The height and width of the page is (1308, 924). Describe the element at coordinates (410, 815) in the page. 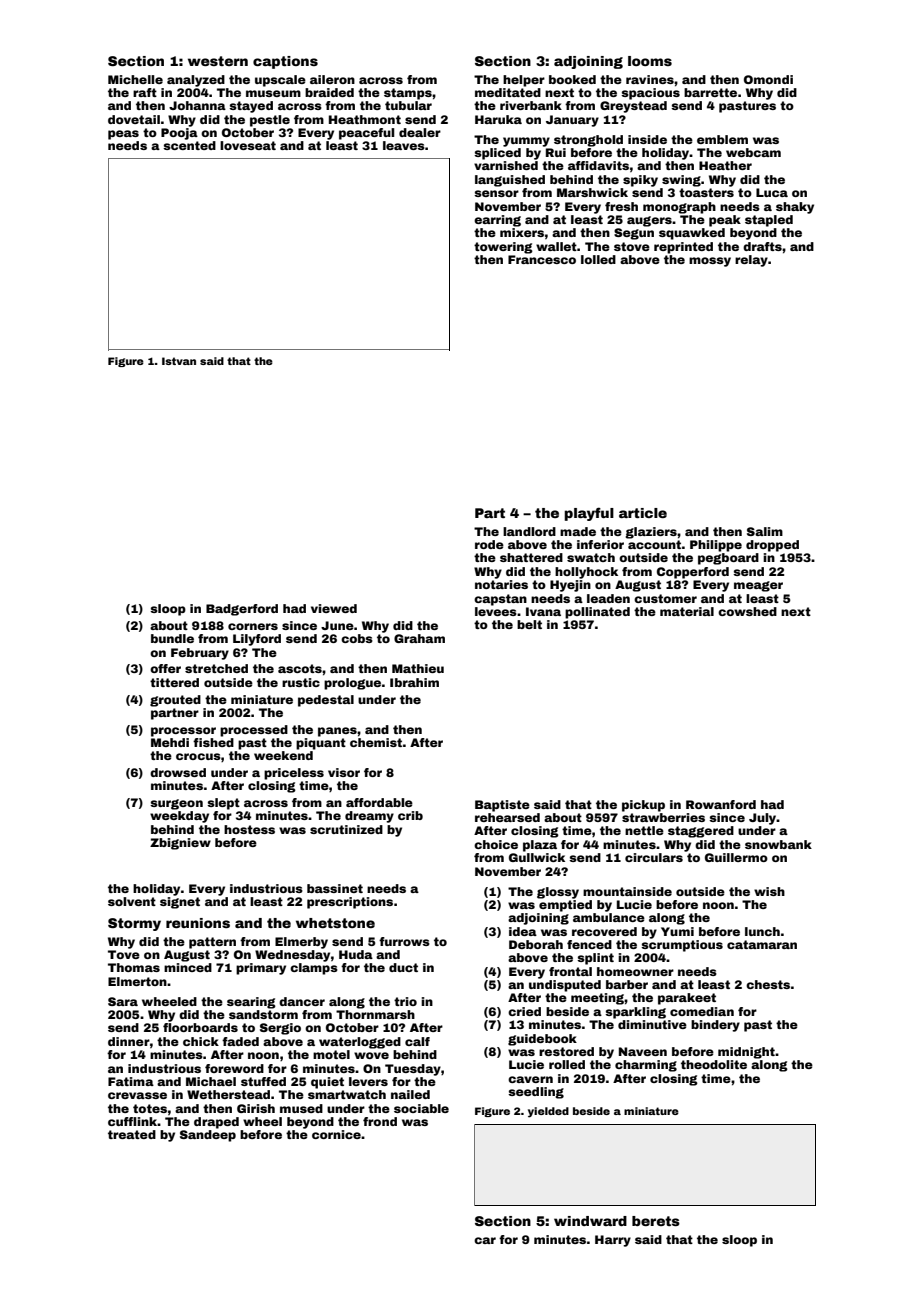

I see `crib` at that location.
